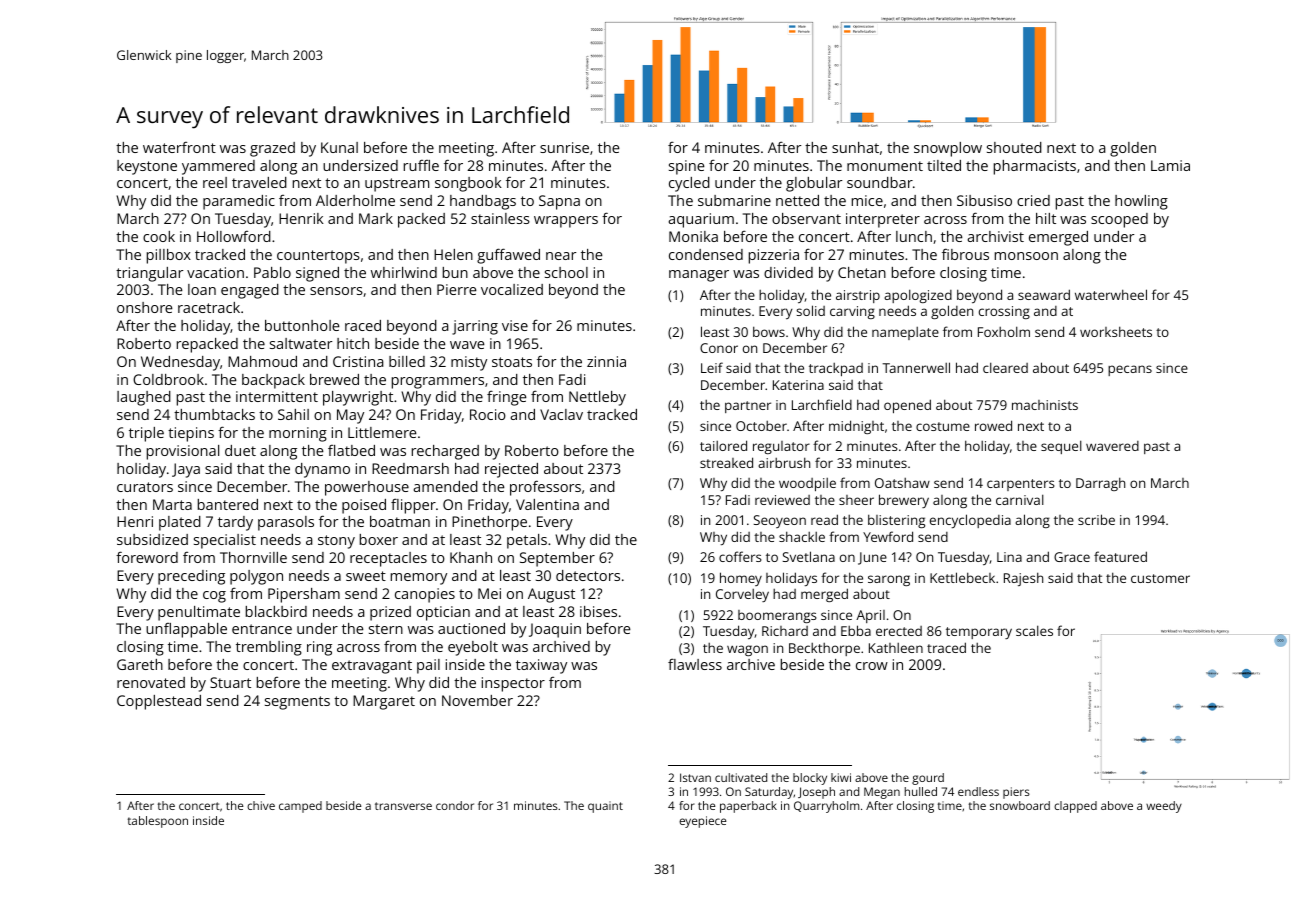 The image size is (1308, 924). Describe the element at coordinates (239, 202) in the document. I see `paramedic` at that location.
